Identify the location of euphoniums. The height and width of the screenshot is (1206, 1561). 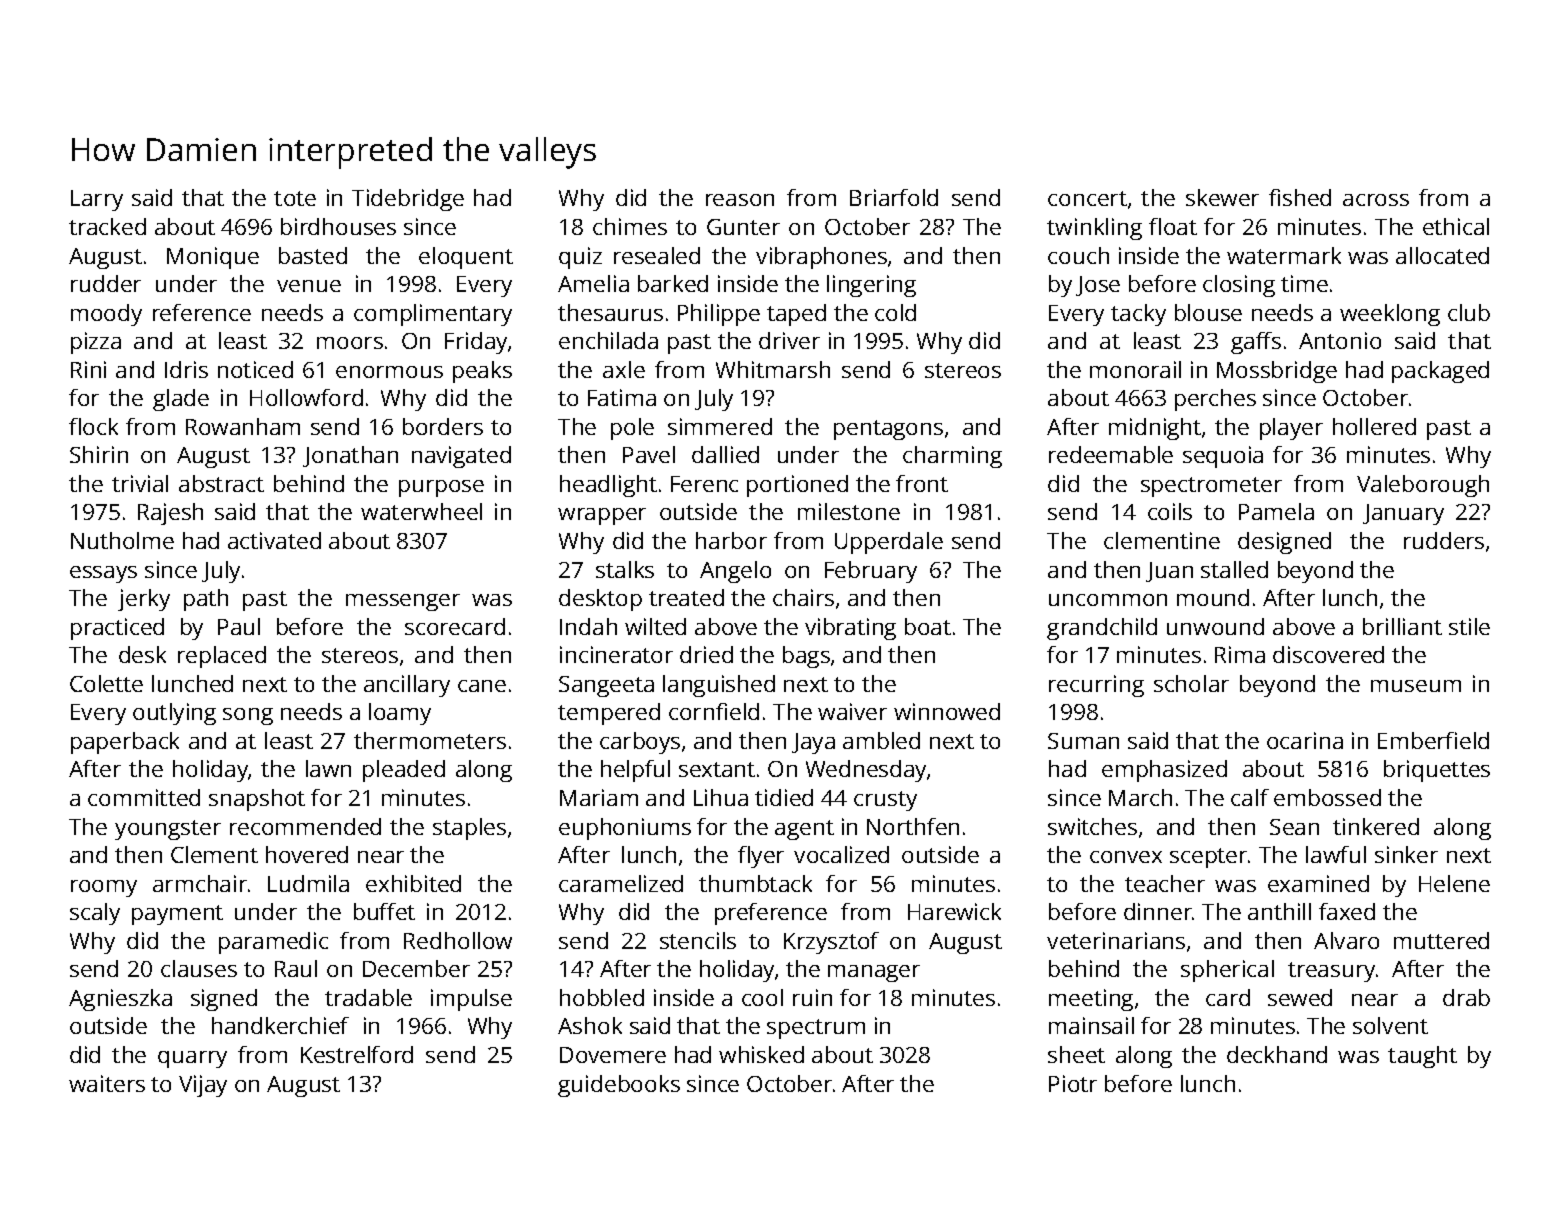
(625, 829).
